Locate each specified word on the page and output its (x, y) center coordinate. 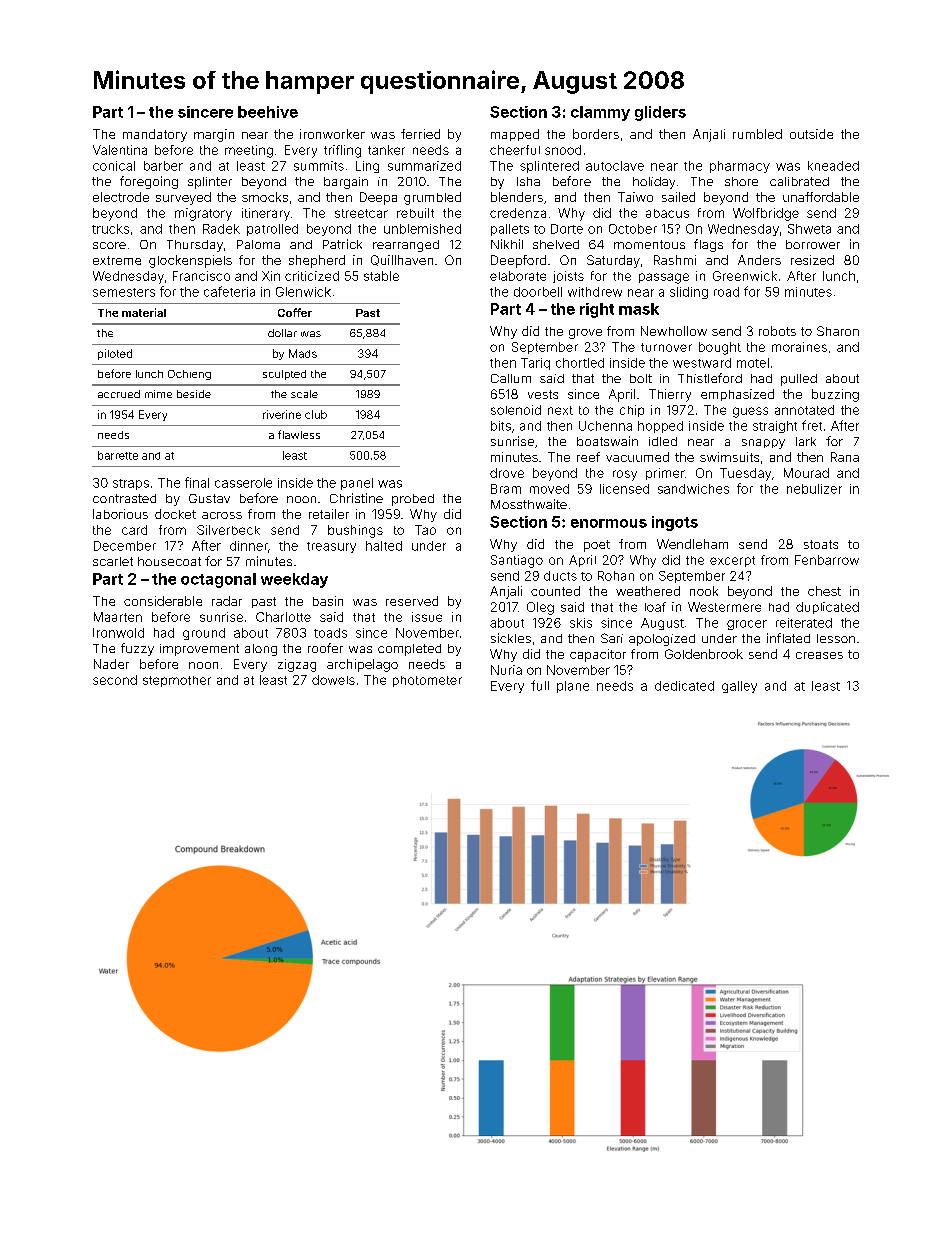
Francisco (201, 276)
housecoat (169, 561)
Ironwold (118, 633)
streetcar (361, 213)
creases (819, 655)
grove (585, 334)
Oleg (540, 608)
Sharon (838, 331)
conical (114, 166)
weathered (648, 591)
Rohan (616, 576)
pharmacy (740, 167)
